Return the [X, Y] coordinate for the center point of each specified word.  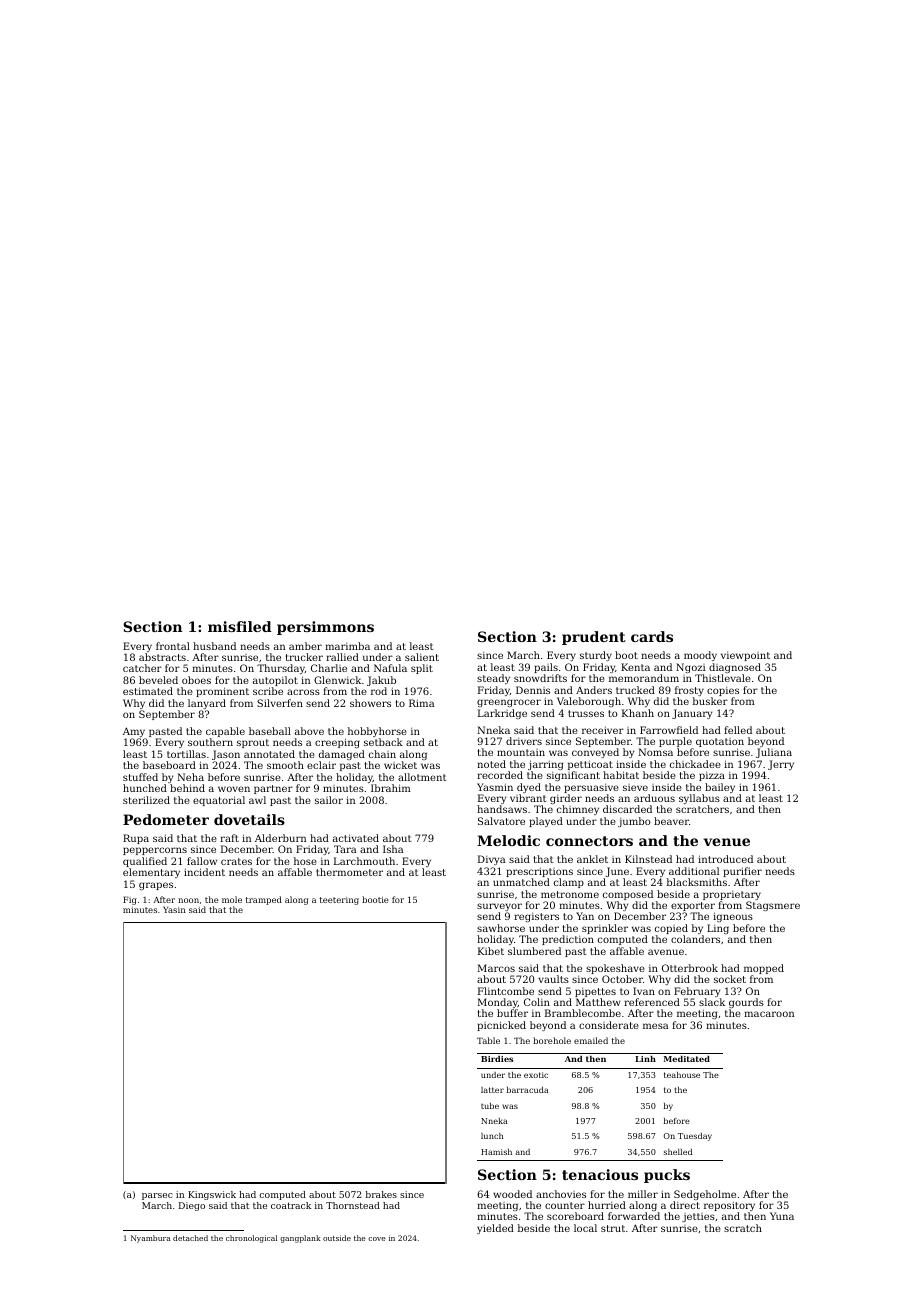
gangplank [300, 1239]
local [585, 1228]
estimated [148, 691]
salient [422, 657]
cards [652, 636]
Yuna [782, 1216]
